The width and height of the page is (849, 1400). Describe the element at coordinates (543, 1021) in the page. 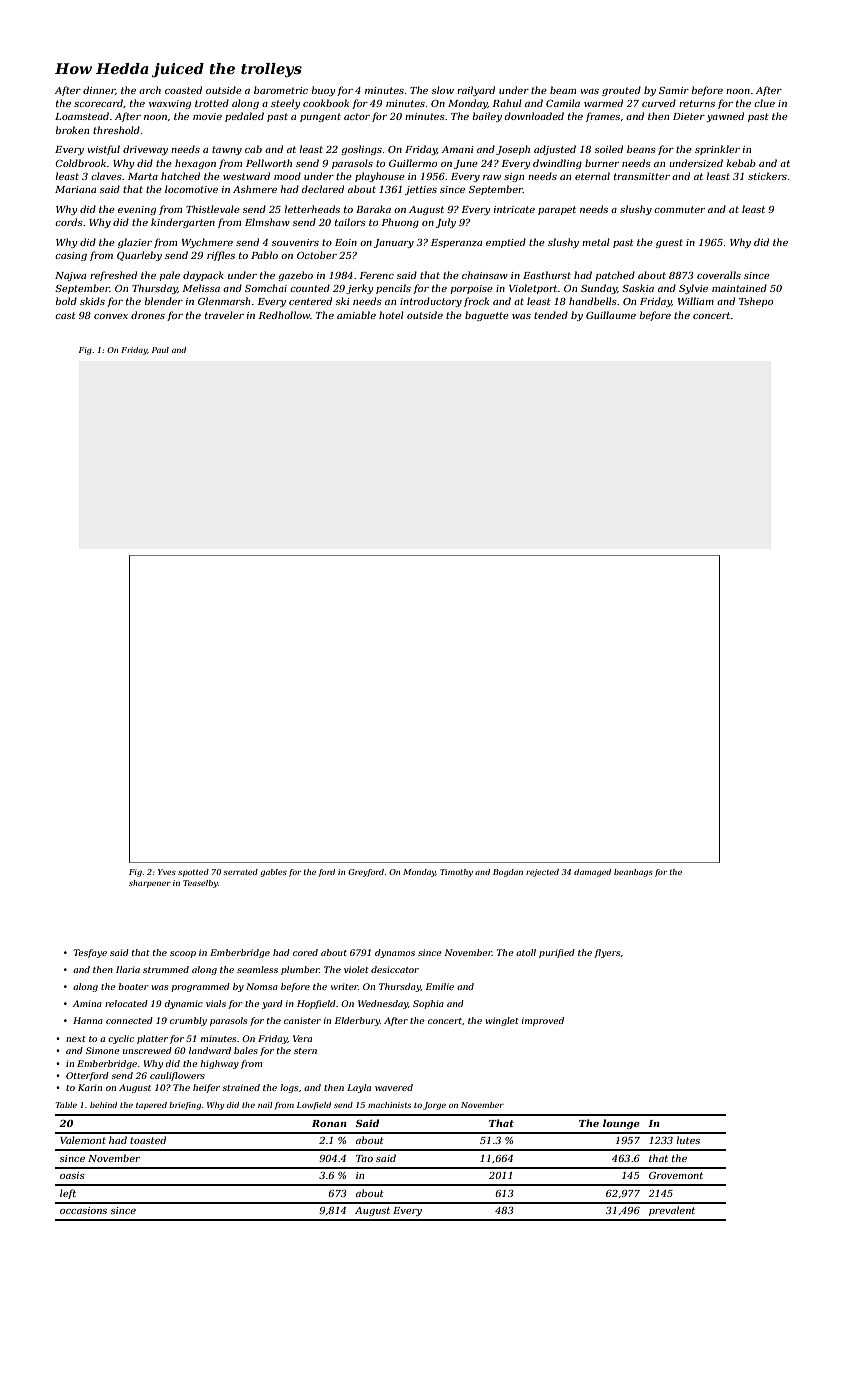

I see `improved` at that location.
